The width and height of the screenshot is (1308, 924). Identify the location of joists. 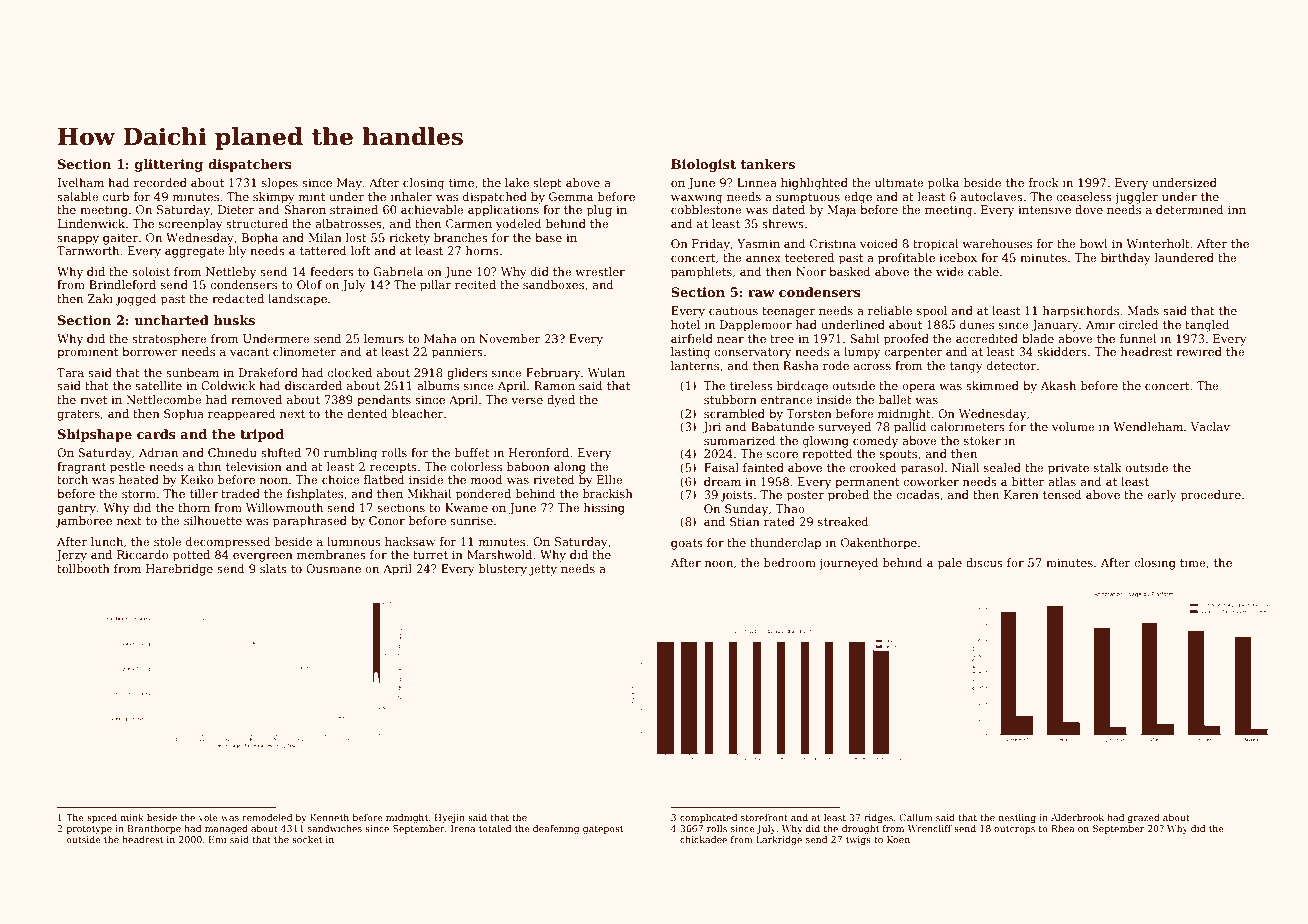
(737, 496).
